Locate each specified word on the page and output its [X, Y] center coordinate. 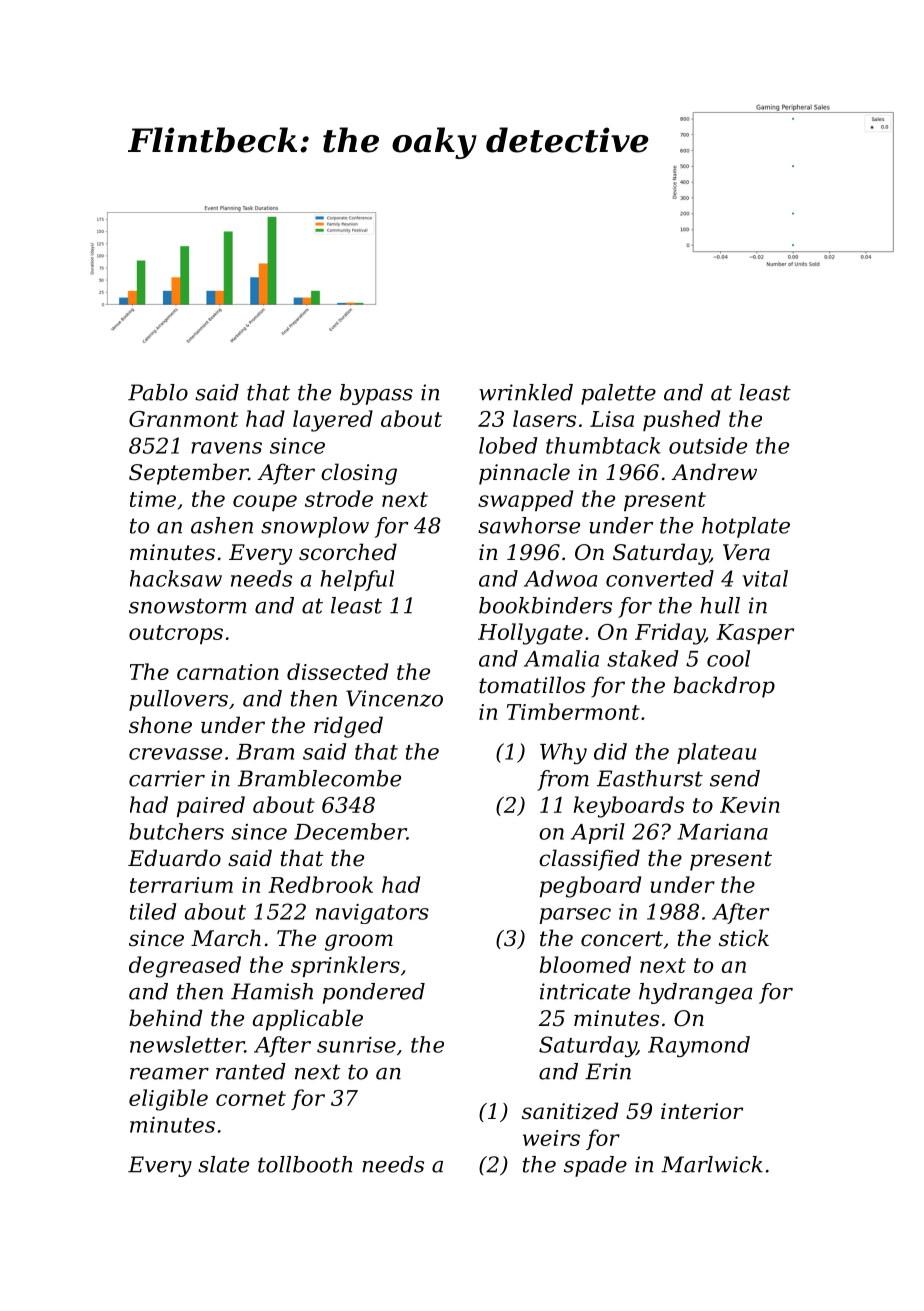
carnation [228, 672]
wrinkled [526, 392]
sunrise [356, 1045]
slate [223, 1164]
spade [595, 1166]
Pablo [158, 392]
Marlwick [712, 1164]
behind [165, 1018]
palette [618, 394]
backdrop [724, 687]
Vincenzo [394, 698]
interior [702, 1111]
